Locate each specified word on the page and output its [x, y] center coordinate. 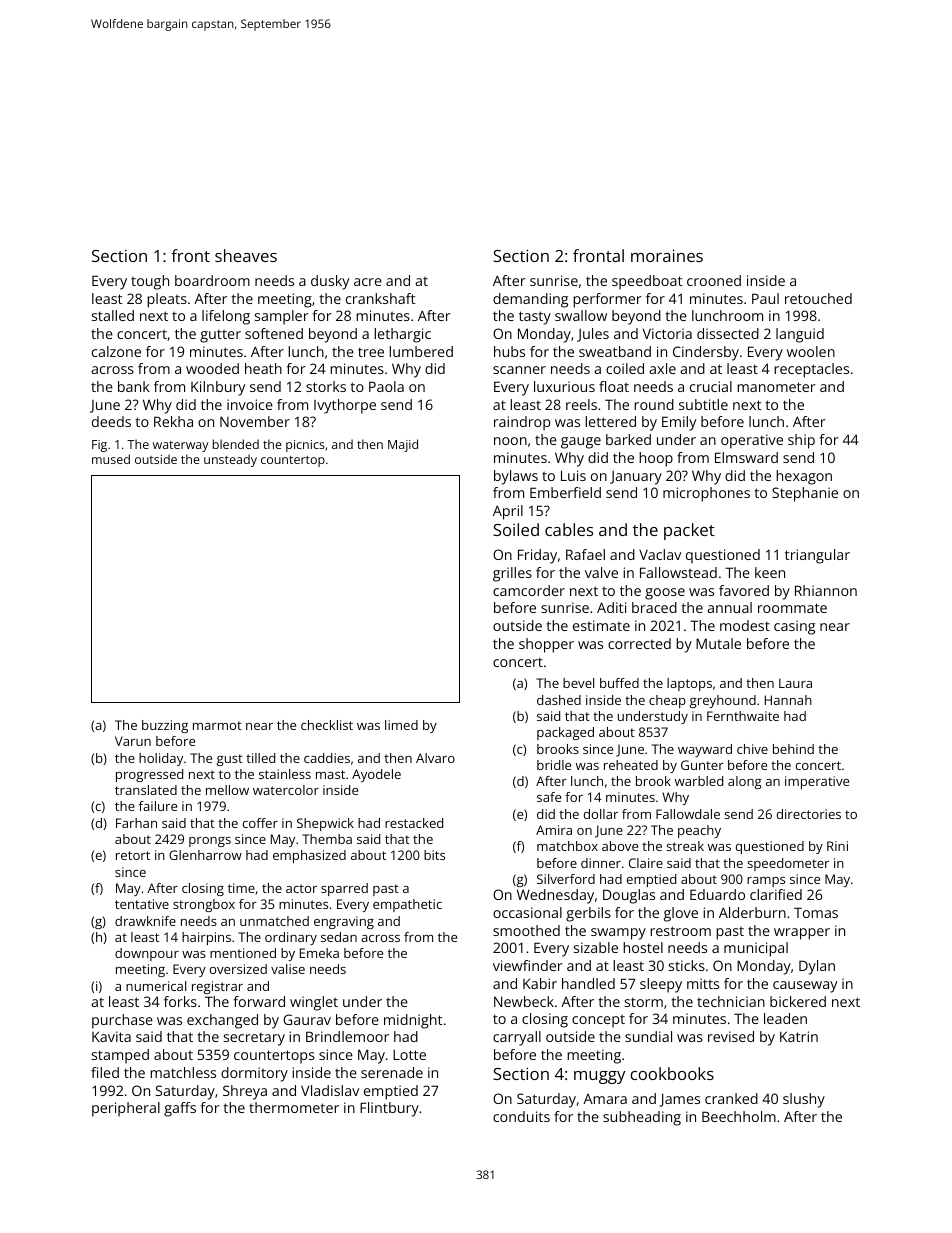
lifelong [226, 317]
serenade [392, 1072]
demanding [530, 300]
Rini [837, 846]
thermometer [294, 1107]
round [654, 404]
